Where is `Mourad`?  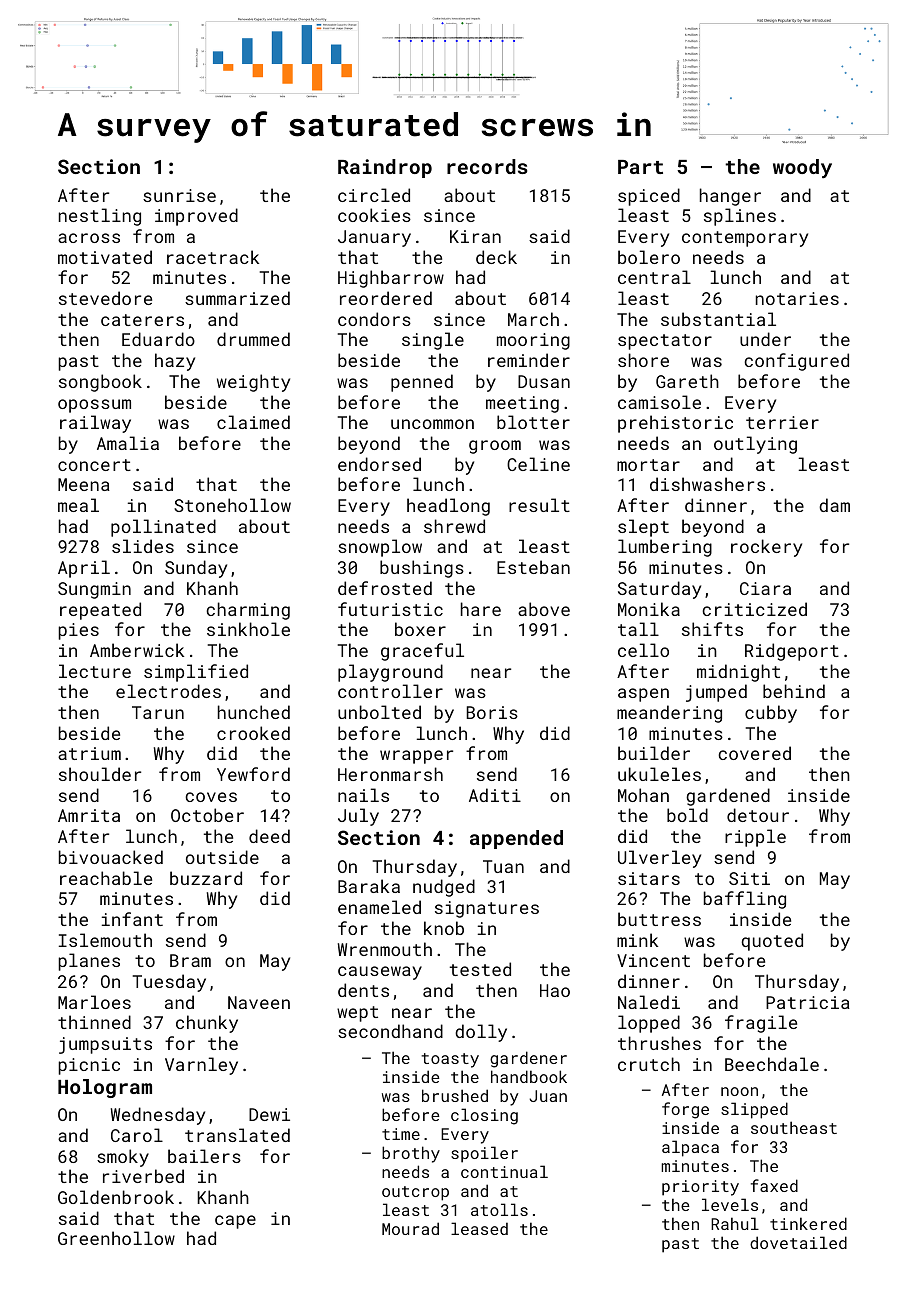 Mourad is located at coordinates (410, 1228).
